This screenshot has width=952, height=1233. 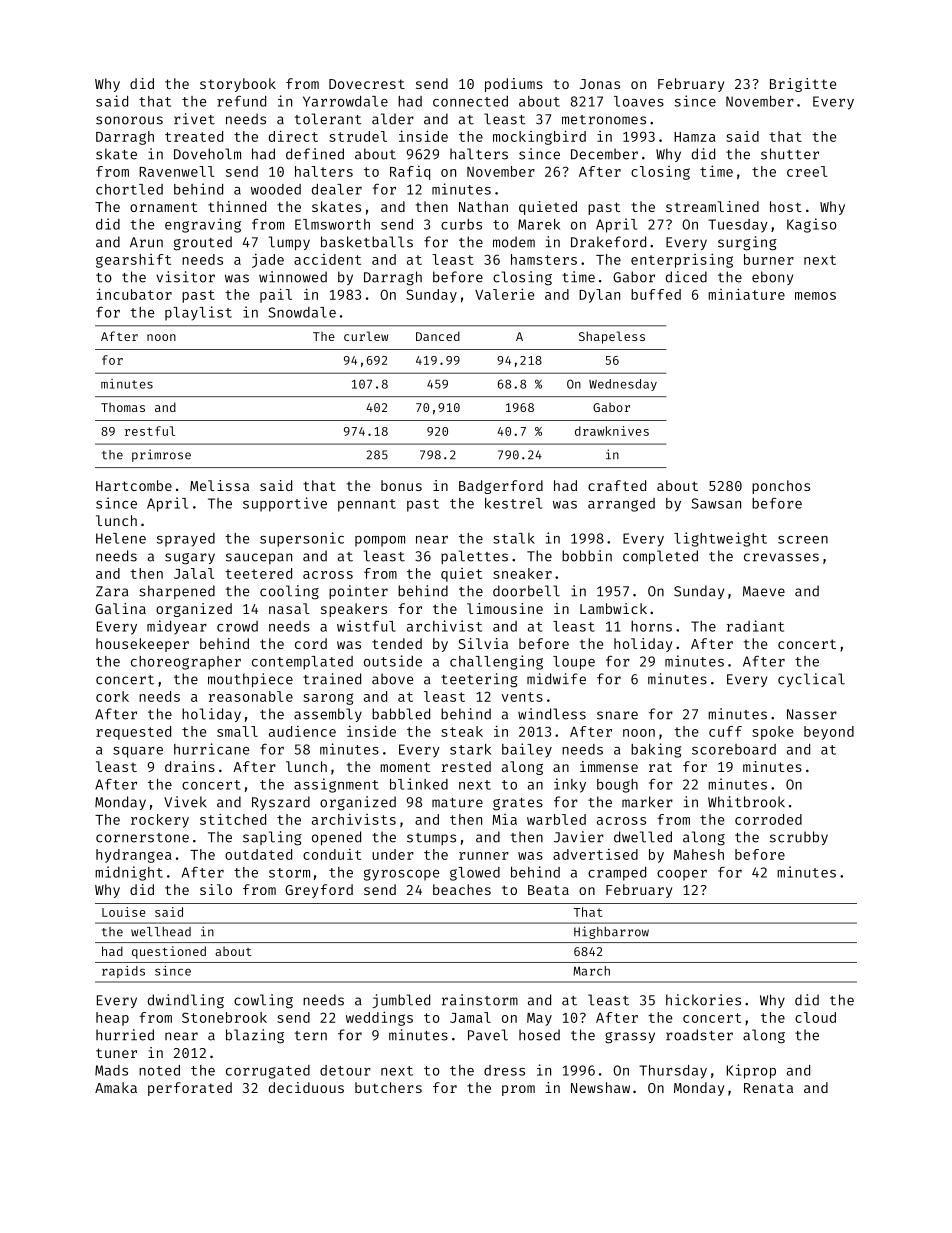 I want to click on drawknives, so click(x=612, y=431).
